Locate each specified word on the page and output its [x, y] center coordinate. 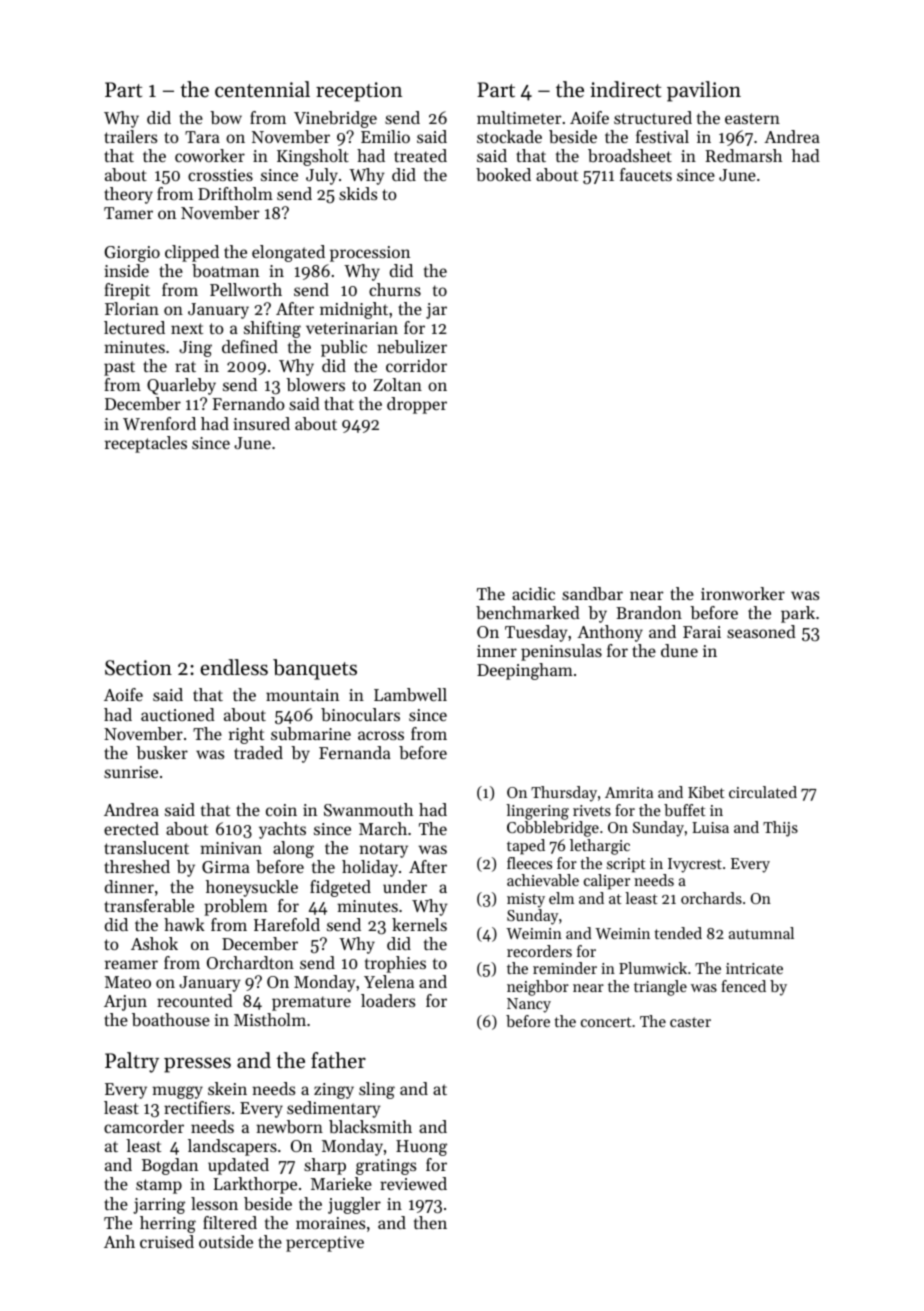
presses [197, 1065]
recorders [539, 951]
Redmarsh [743, 155]
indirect [625, 89]
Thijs [780, 829]
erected [131, 828]
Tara [202, 137]
